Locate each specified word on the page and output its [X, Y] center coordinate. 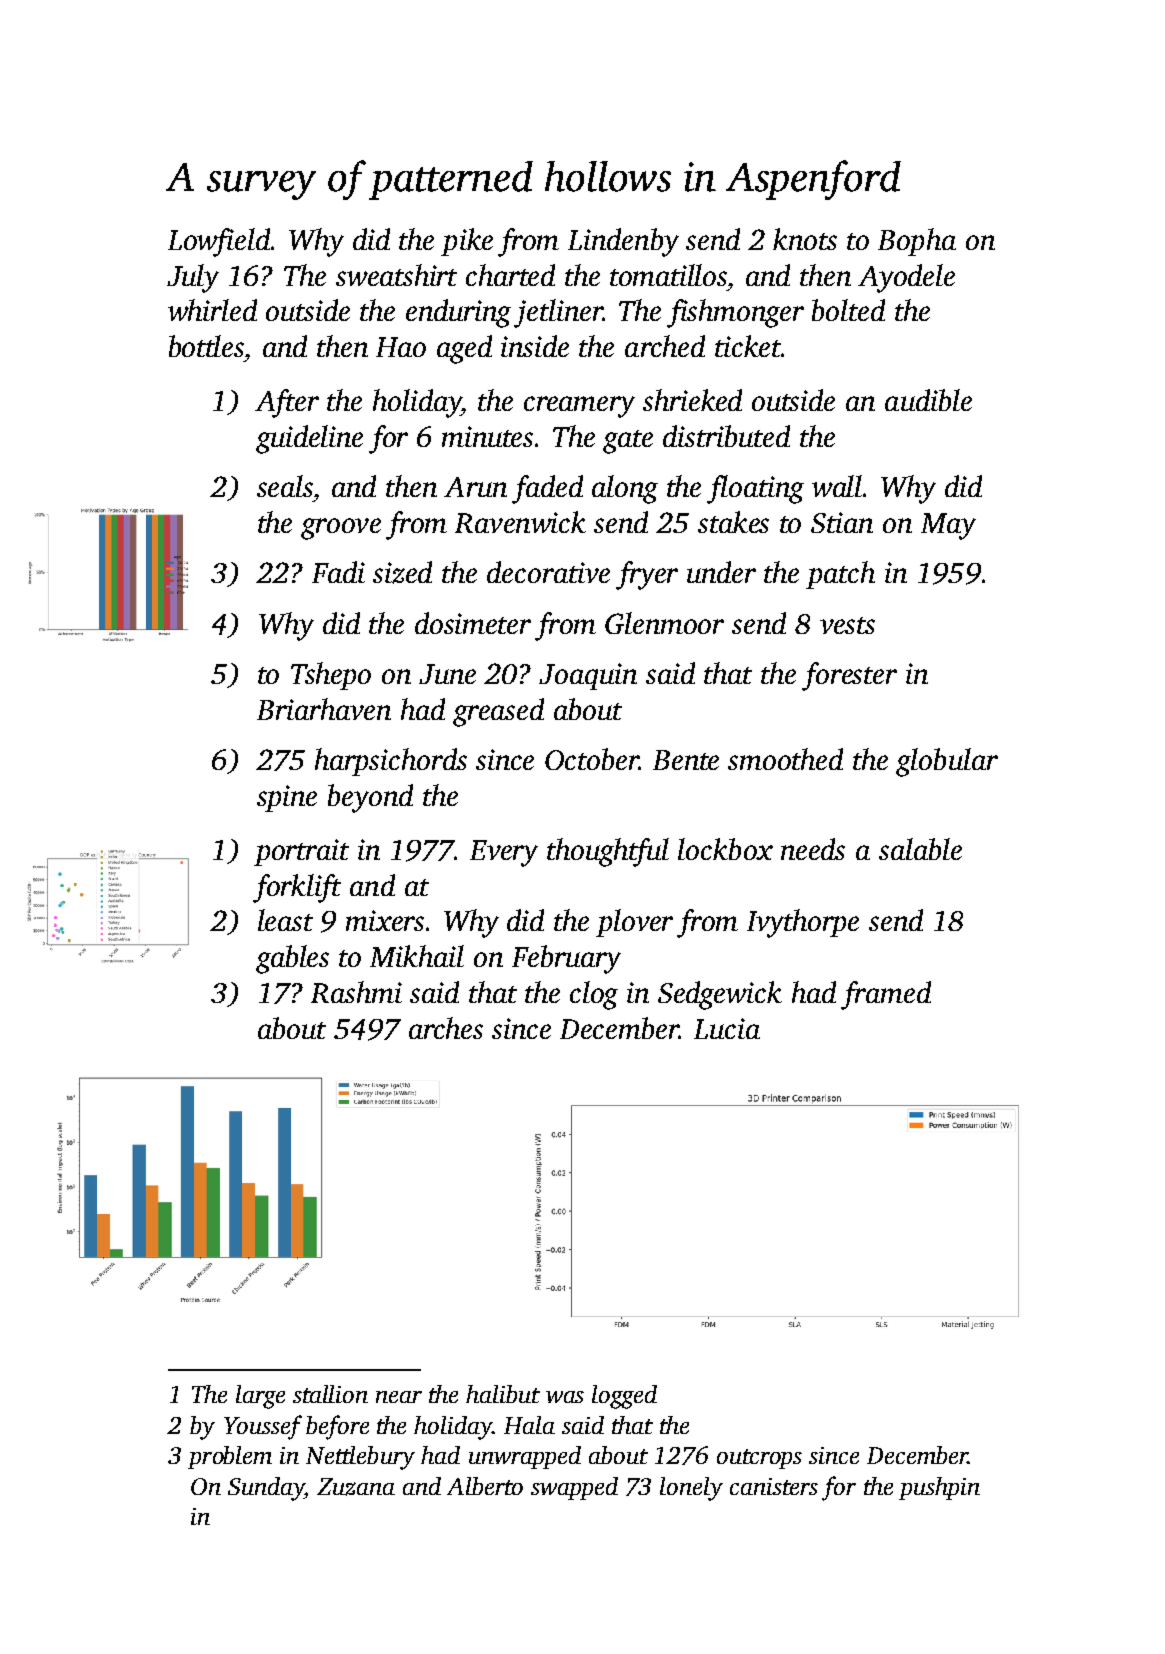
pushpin [939, 1488]
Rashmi [356, 992]
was [565, 1397]
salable [920, 849]
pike [467, 242]
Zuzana [356, 1487]
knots [805, 239]
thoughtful [608, 852]
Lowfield [219, 242]
